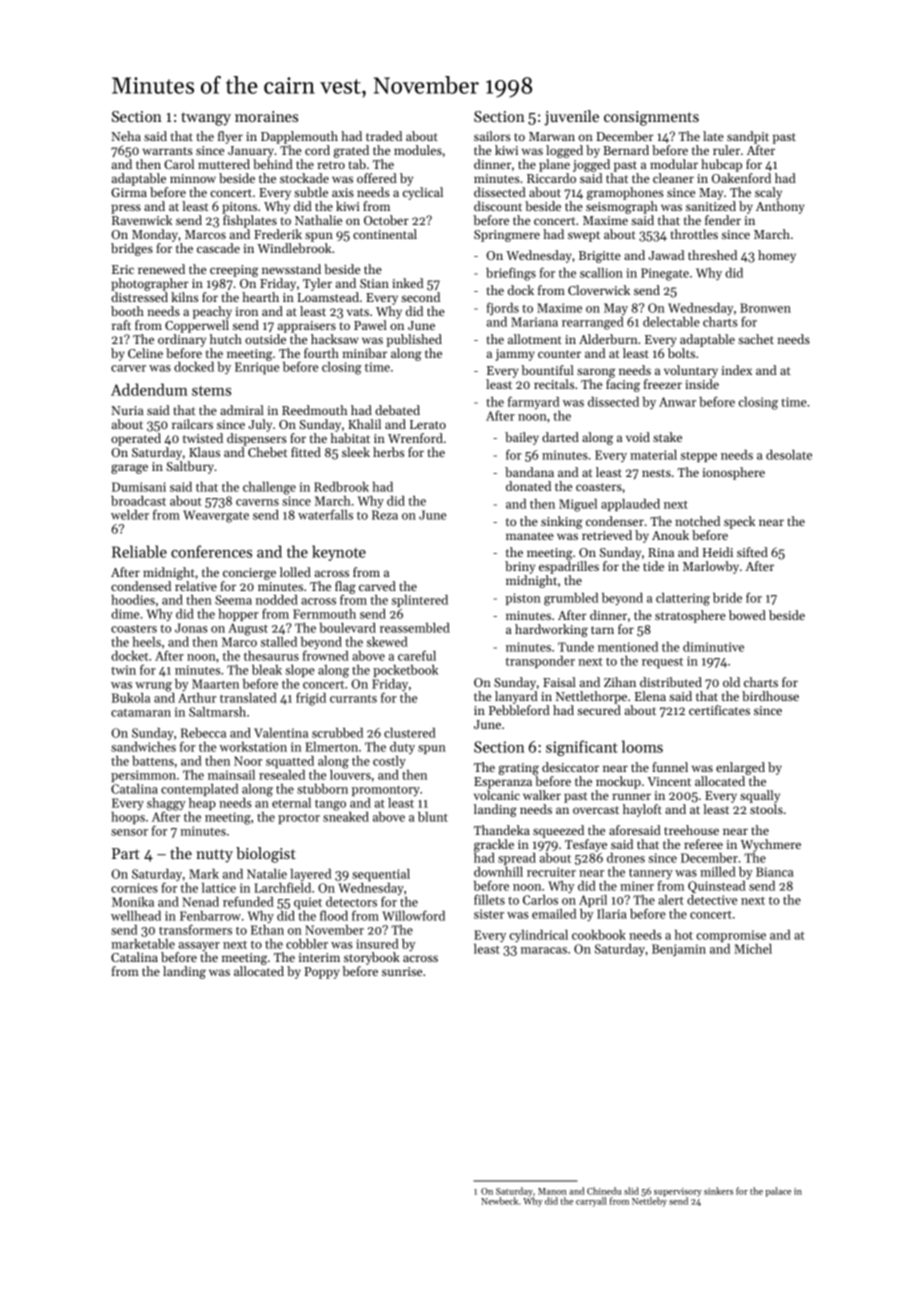 Image resolution: width=924 pixels, height=1308 pixels. I want to click on Bernard, so click(626, 150).
